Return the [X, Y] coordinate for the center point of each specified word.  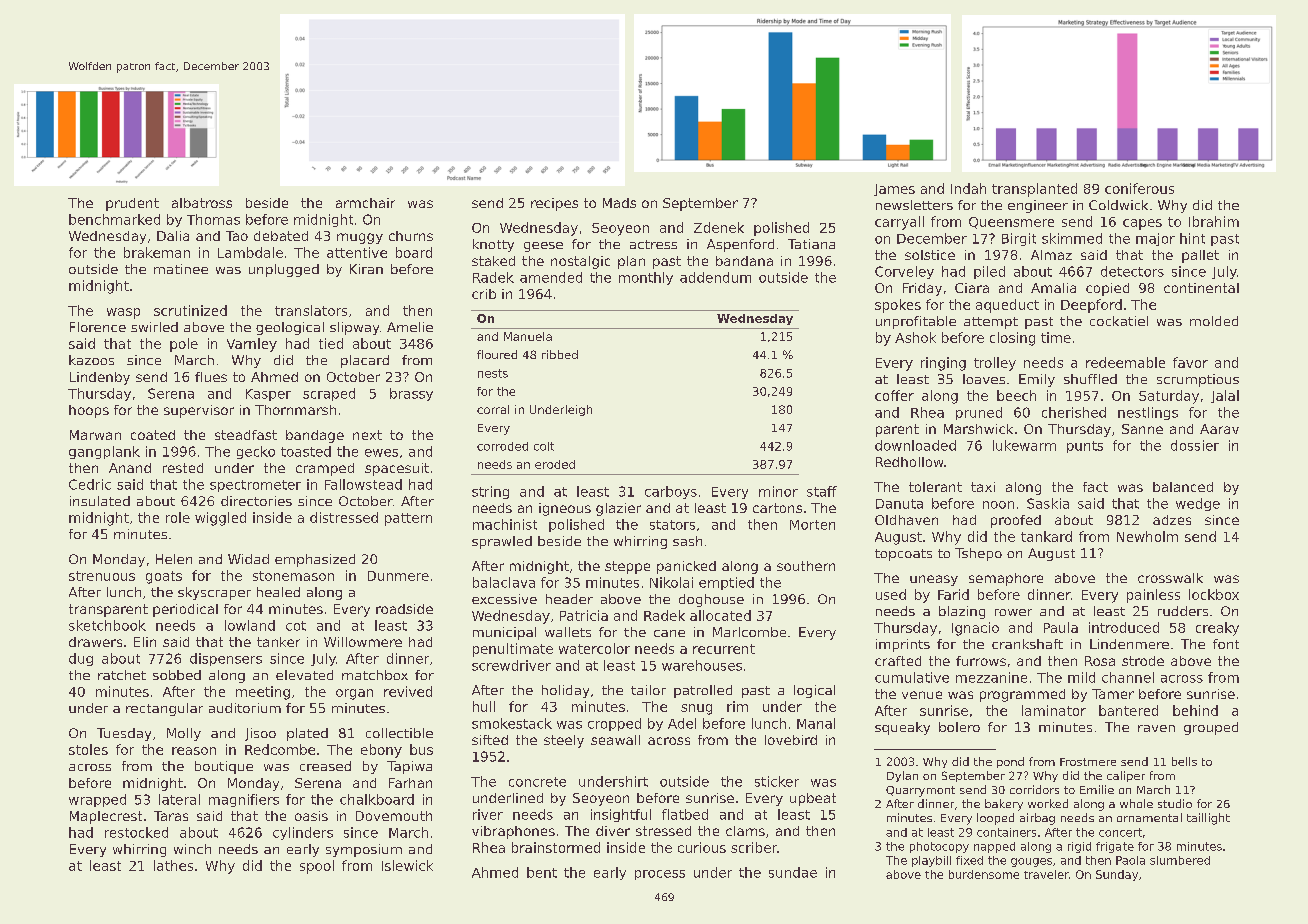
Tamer [1113, 694]
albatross [202, 203]
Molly [184, 734]
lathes [173, 865]
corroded [502, 446]
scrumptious [1198, 380]
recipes [554, 204]
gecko [256, 452]
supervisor [199, 411]
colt [544, 446]
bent [542, 872]
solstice [930, 255]
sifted [490, 740]
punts [1085, 447]
